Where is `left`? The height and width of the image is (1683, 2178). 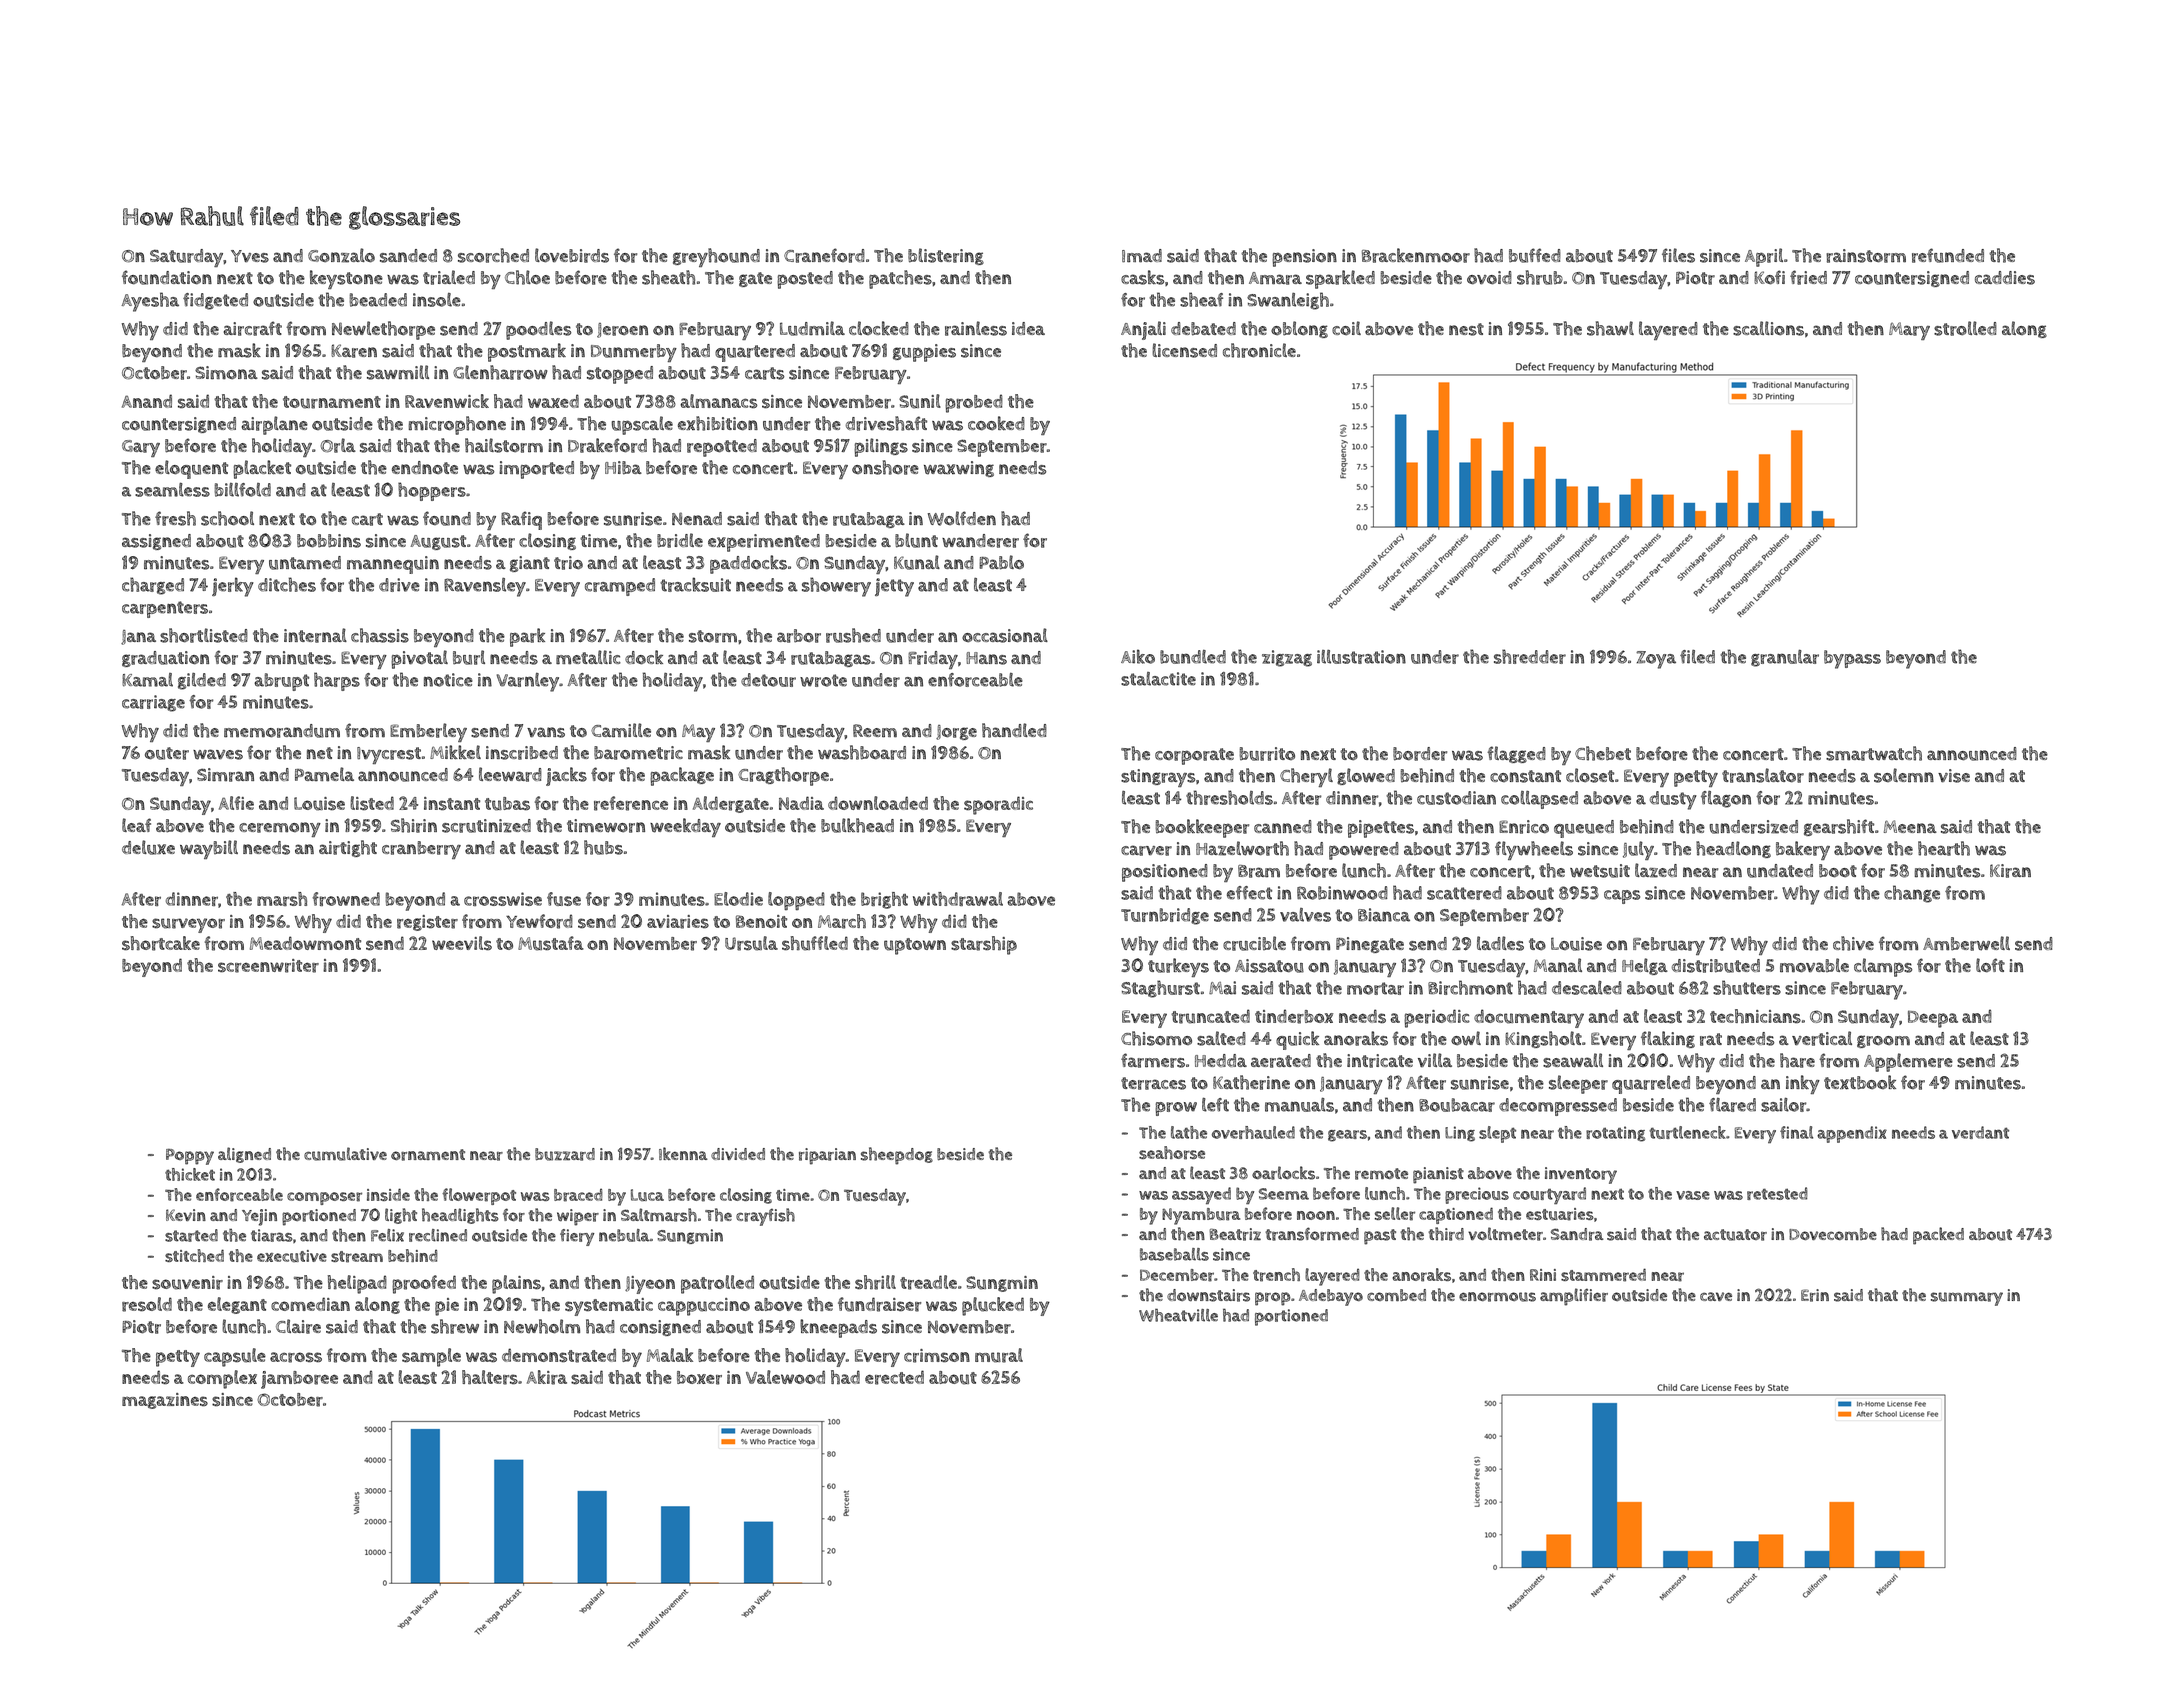 left is located at coordinates (1215, 1105).
